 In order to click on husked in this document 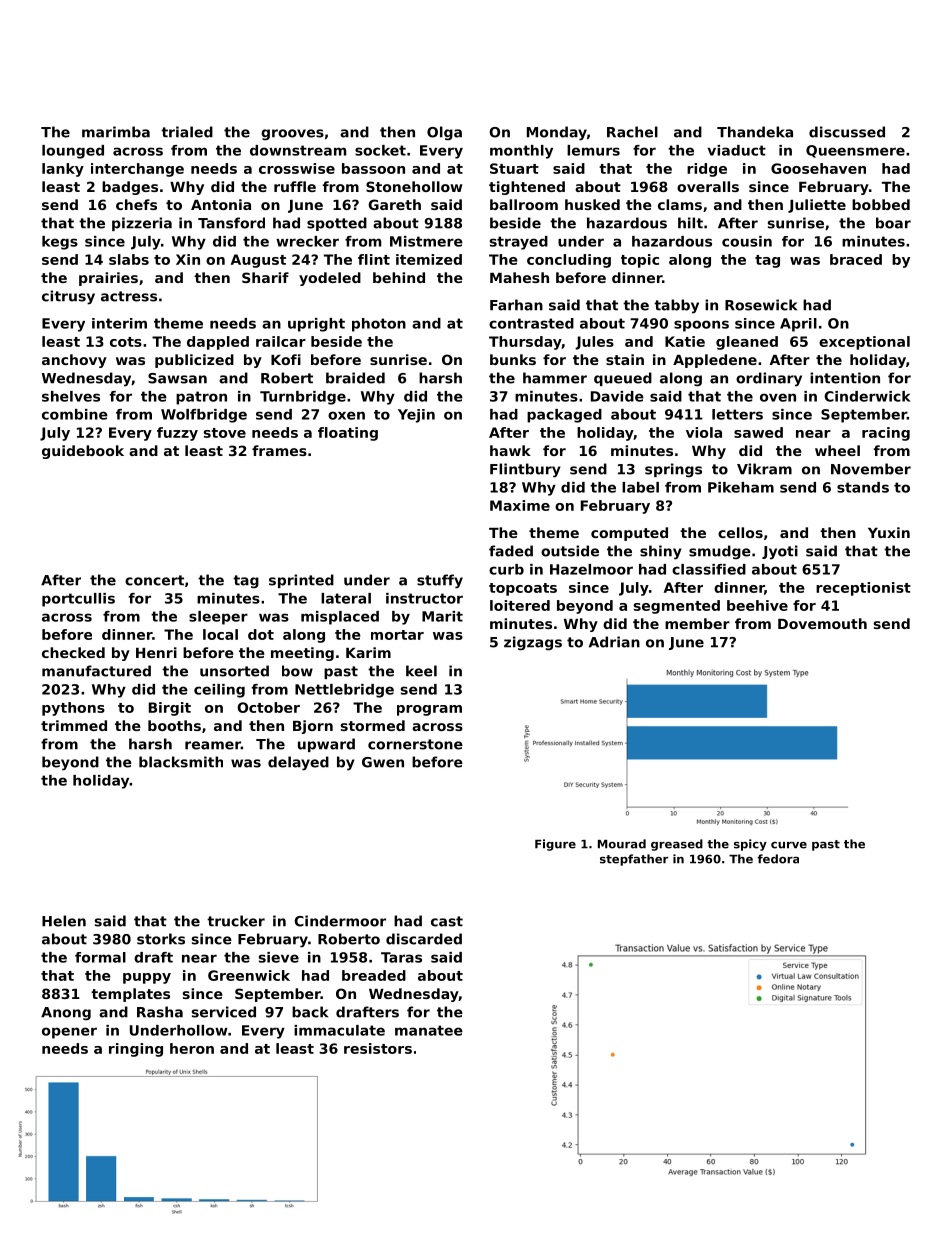, I will do `click(592, 204)`.
